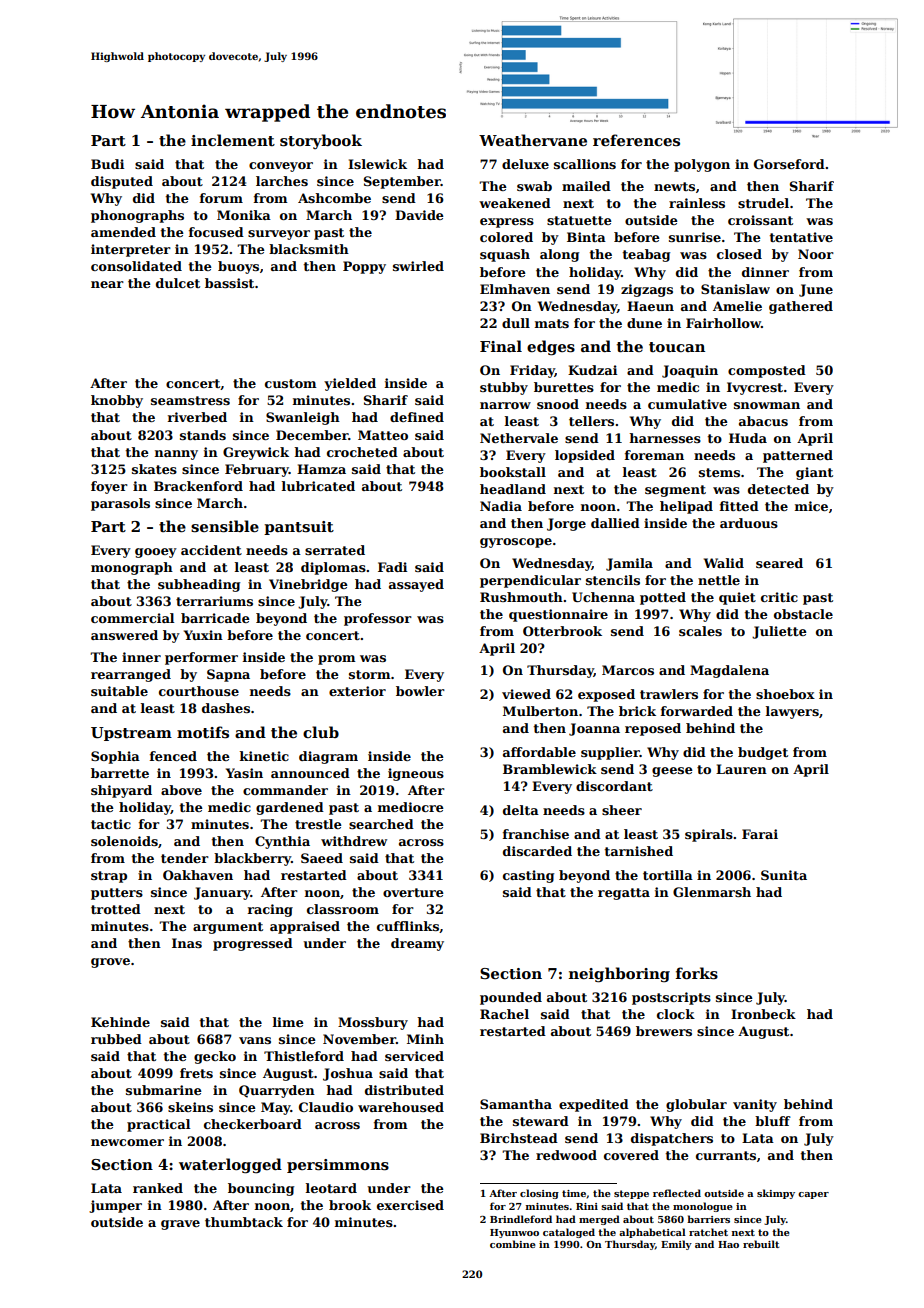  I want to click on thumbtack, so click(244, 1222).
